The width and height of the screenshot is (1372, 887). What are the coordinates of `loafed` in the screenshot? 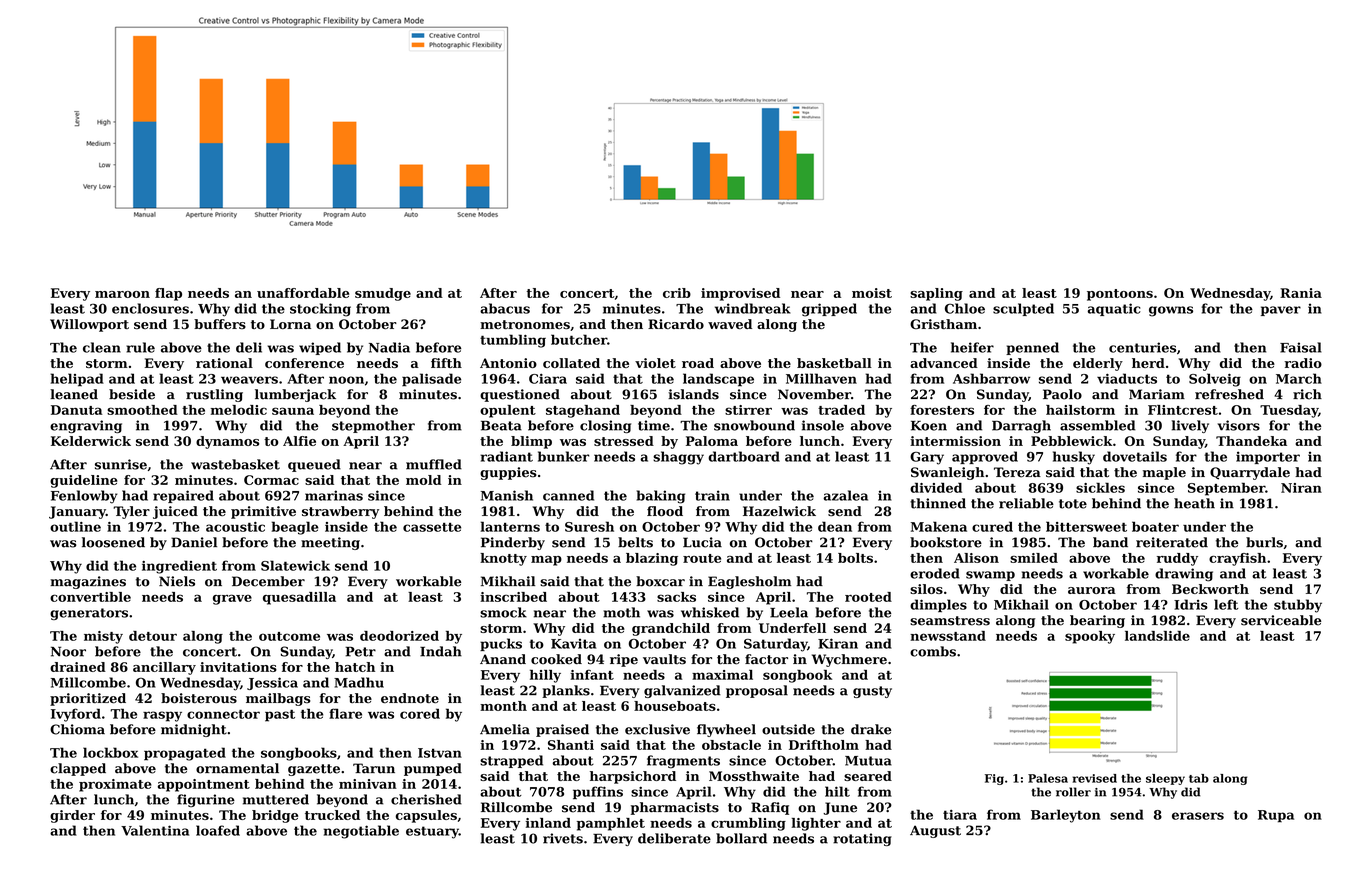 It's located at (218, 830).
